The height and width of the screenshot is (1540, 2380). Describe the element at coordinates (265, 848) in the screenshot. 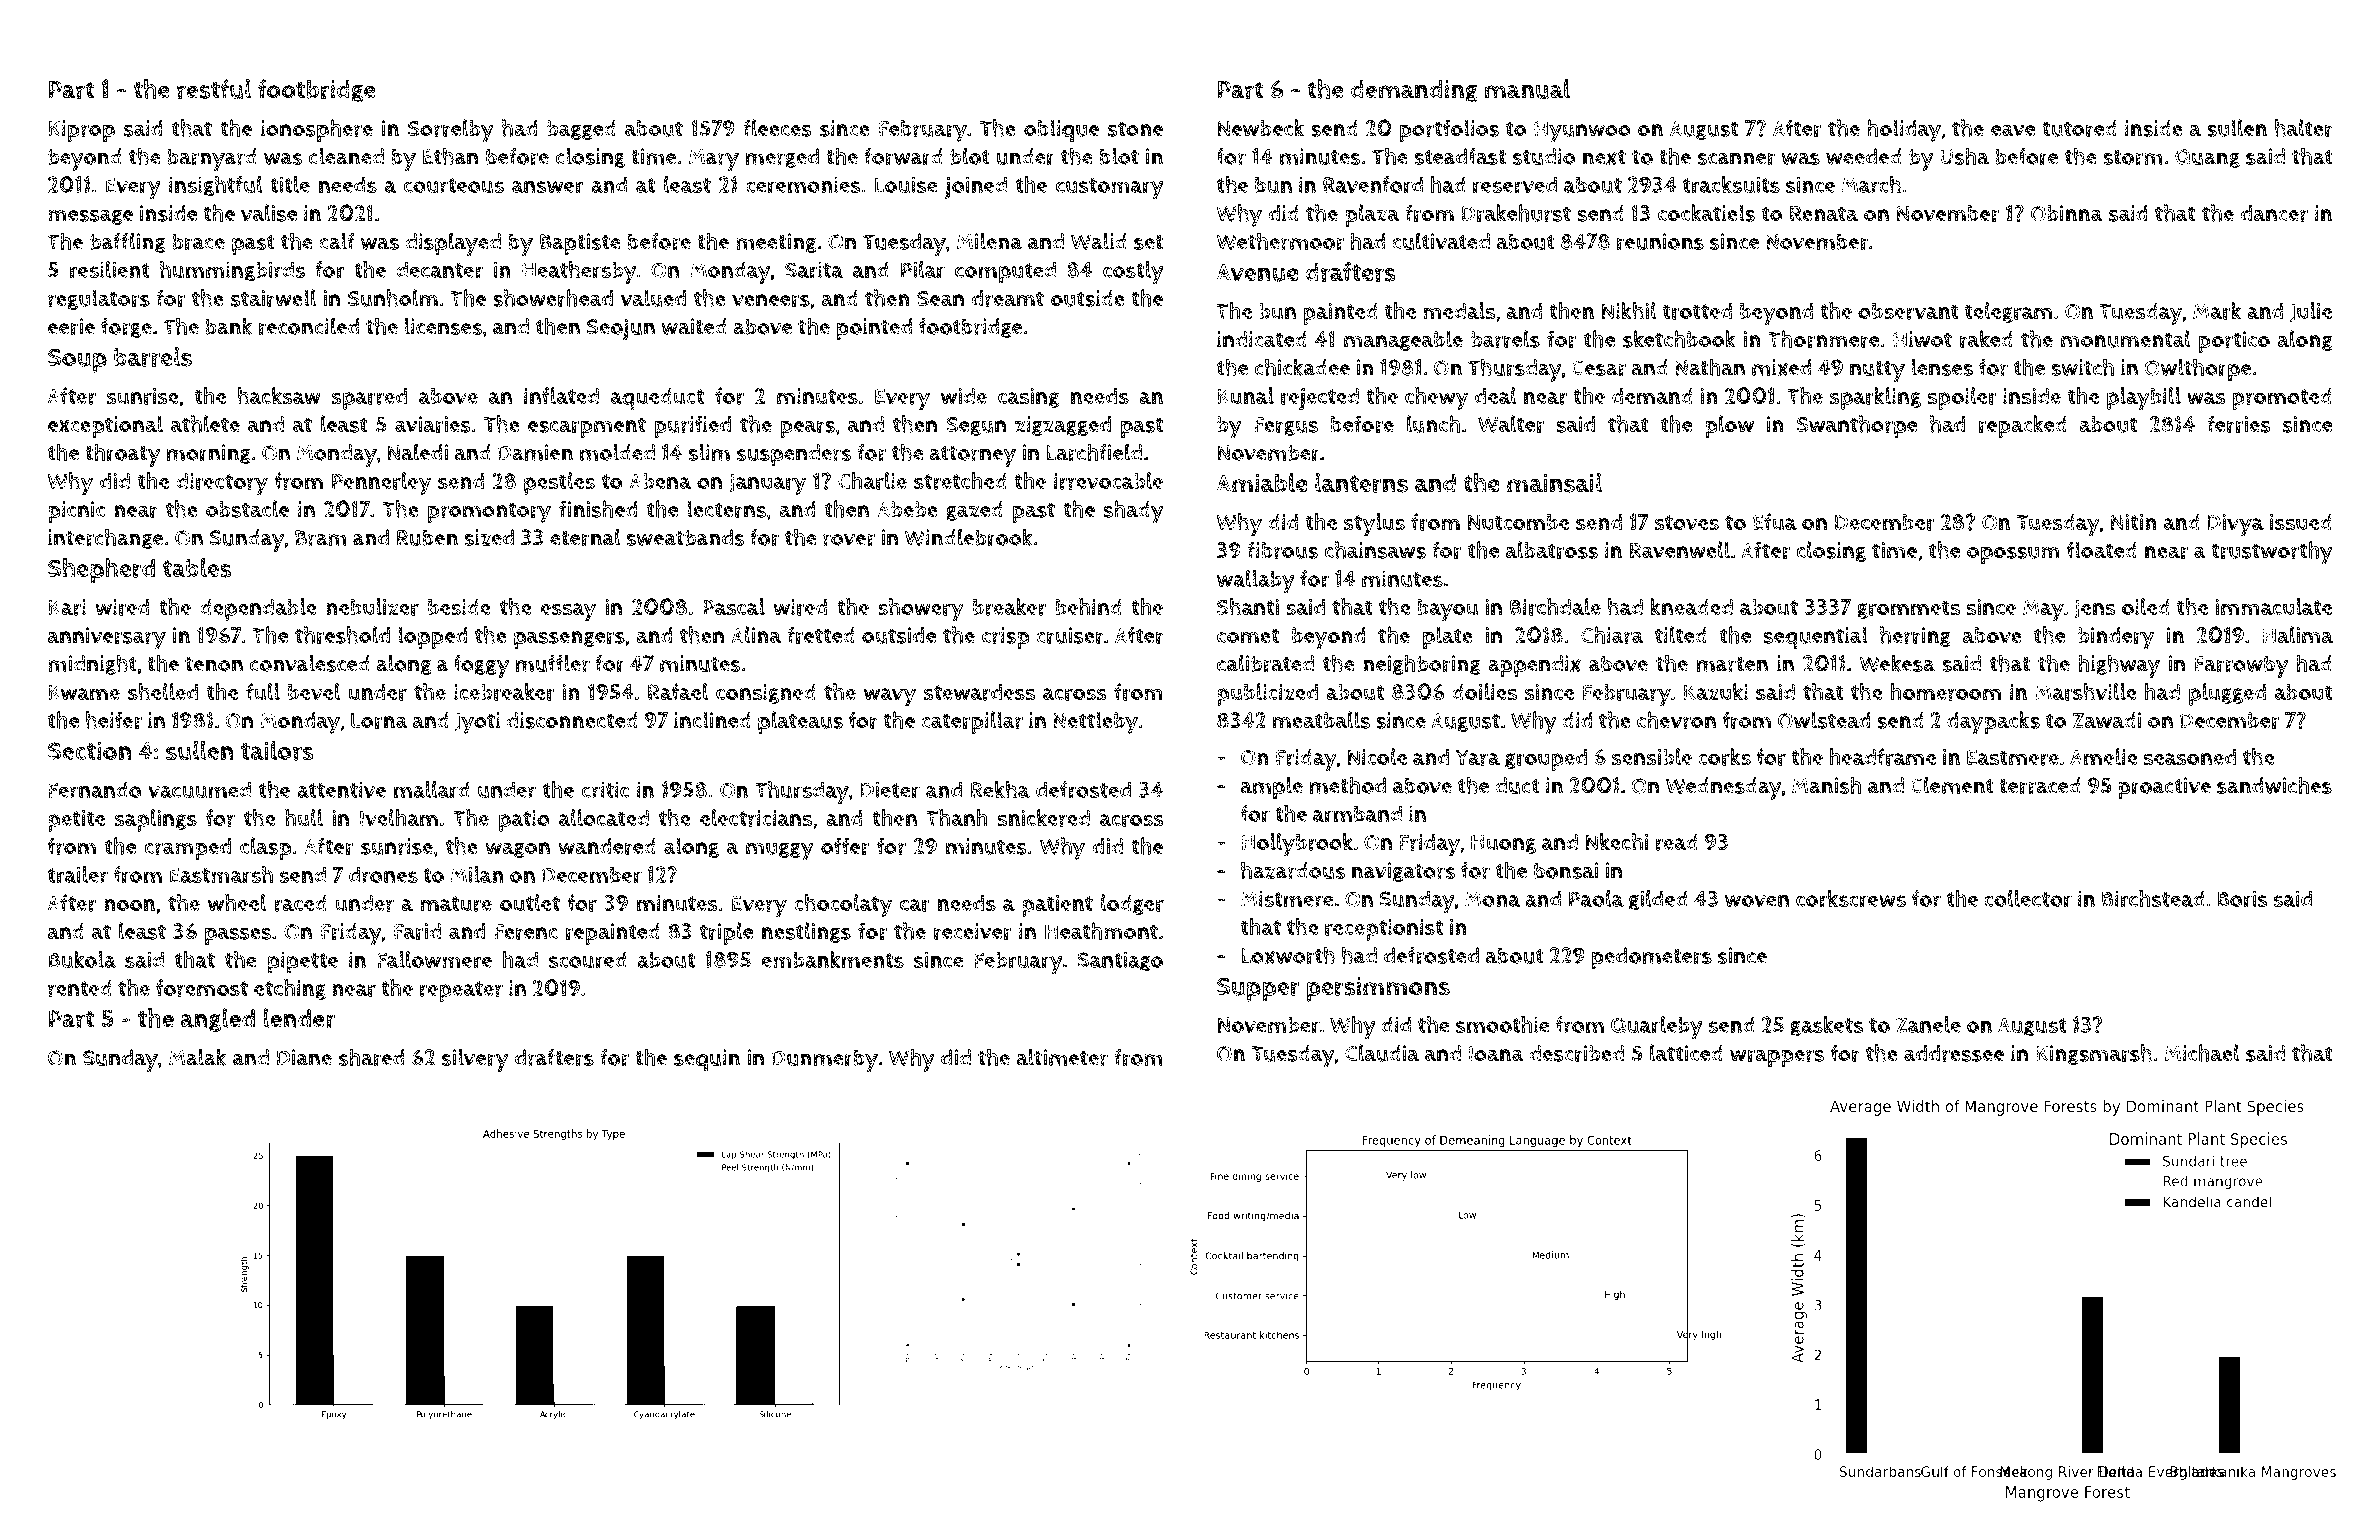

I see `clasp` at that location.
